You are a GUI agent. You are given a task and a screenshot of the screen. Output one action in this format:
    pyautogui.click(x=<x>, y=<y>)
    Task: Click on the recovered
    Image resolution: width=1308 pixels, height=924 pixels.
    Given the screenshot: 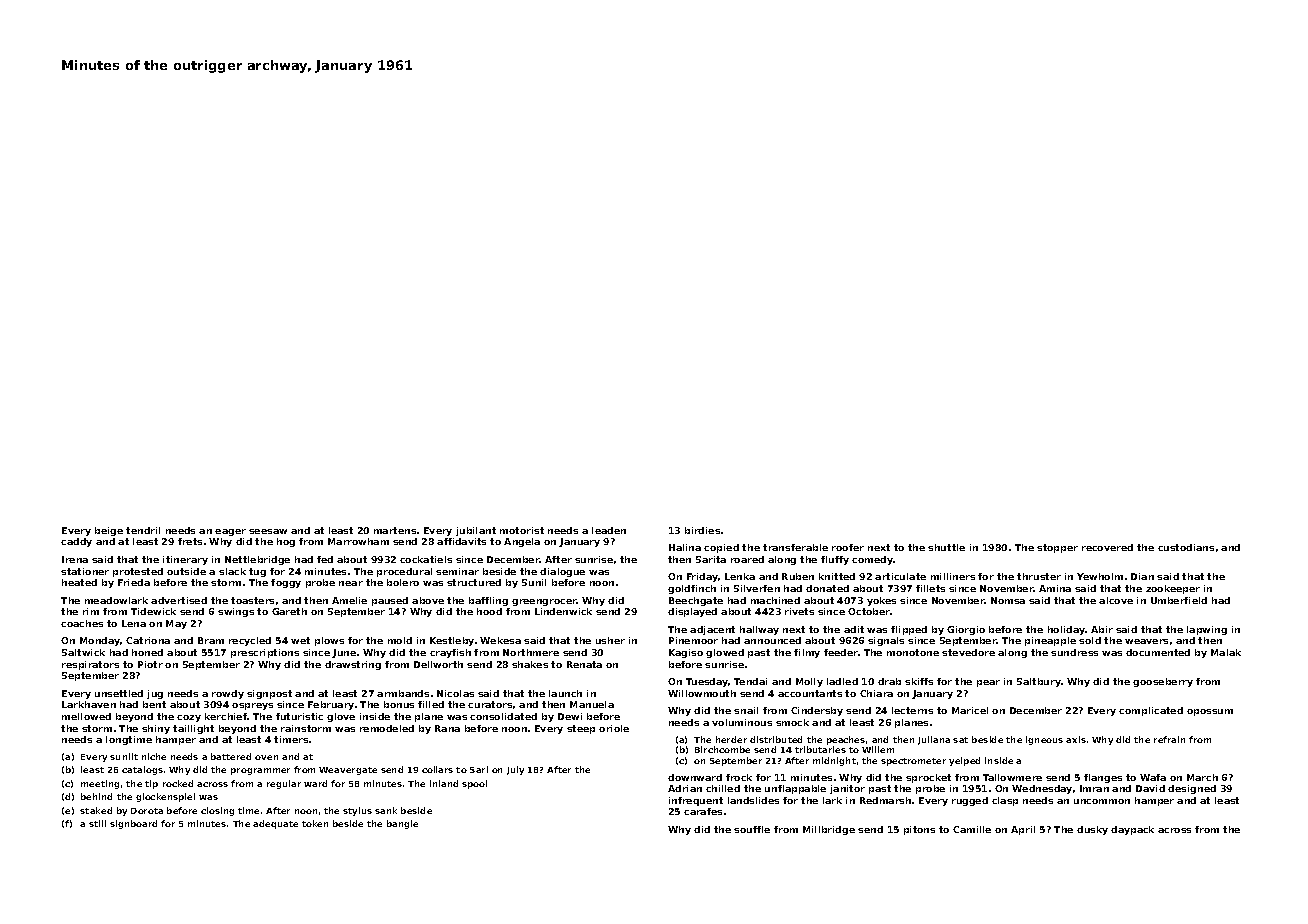 What is the action you would take?
    pyautogui.click(x=1107, y=547)
